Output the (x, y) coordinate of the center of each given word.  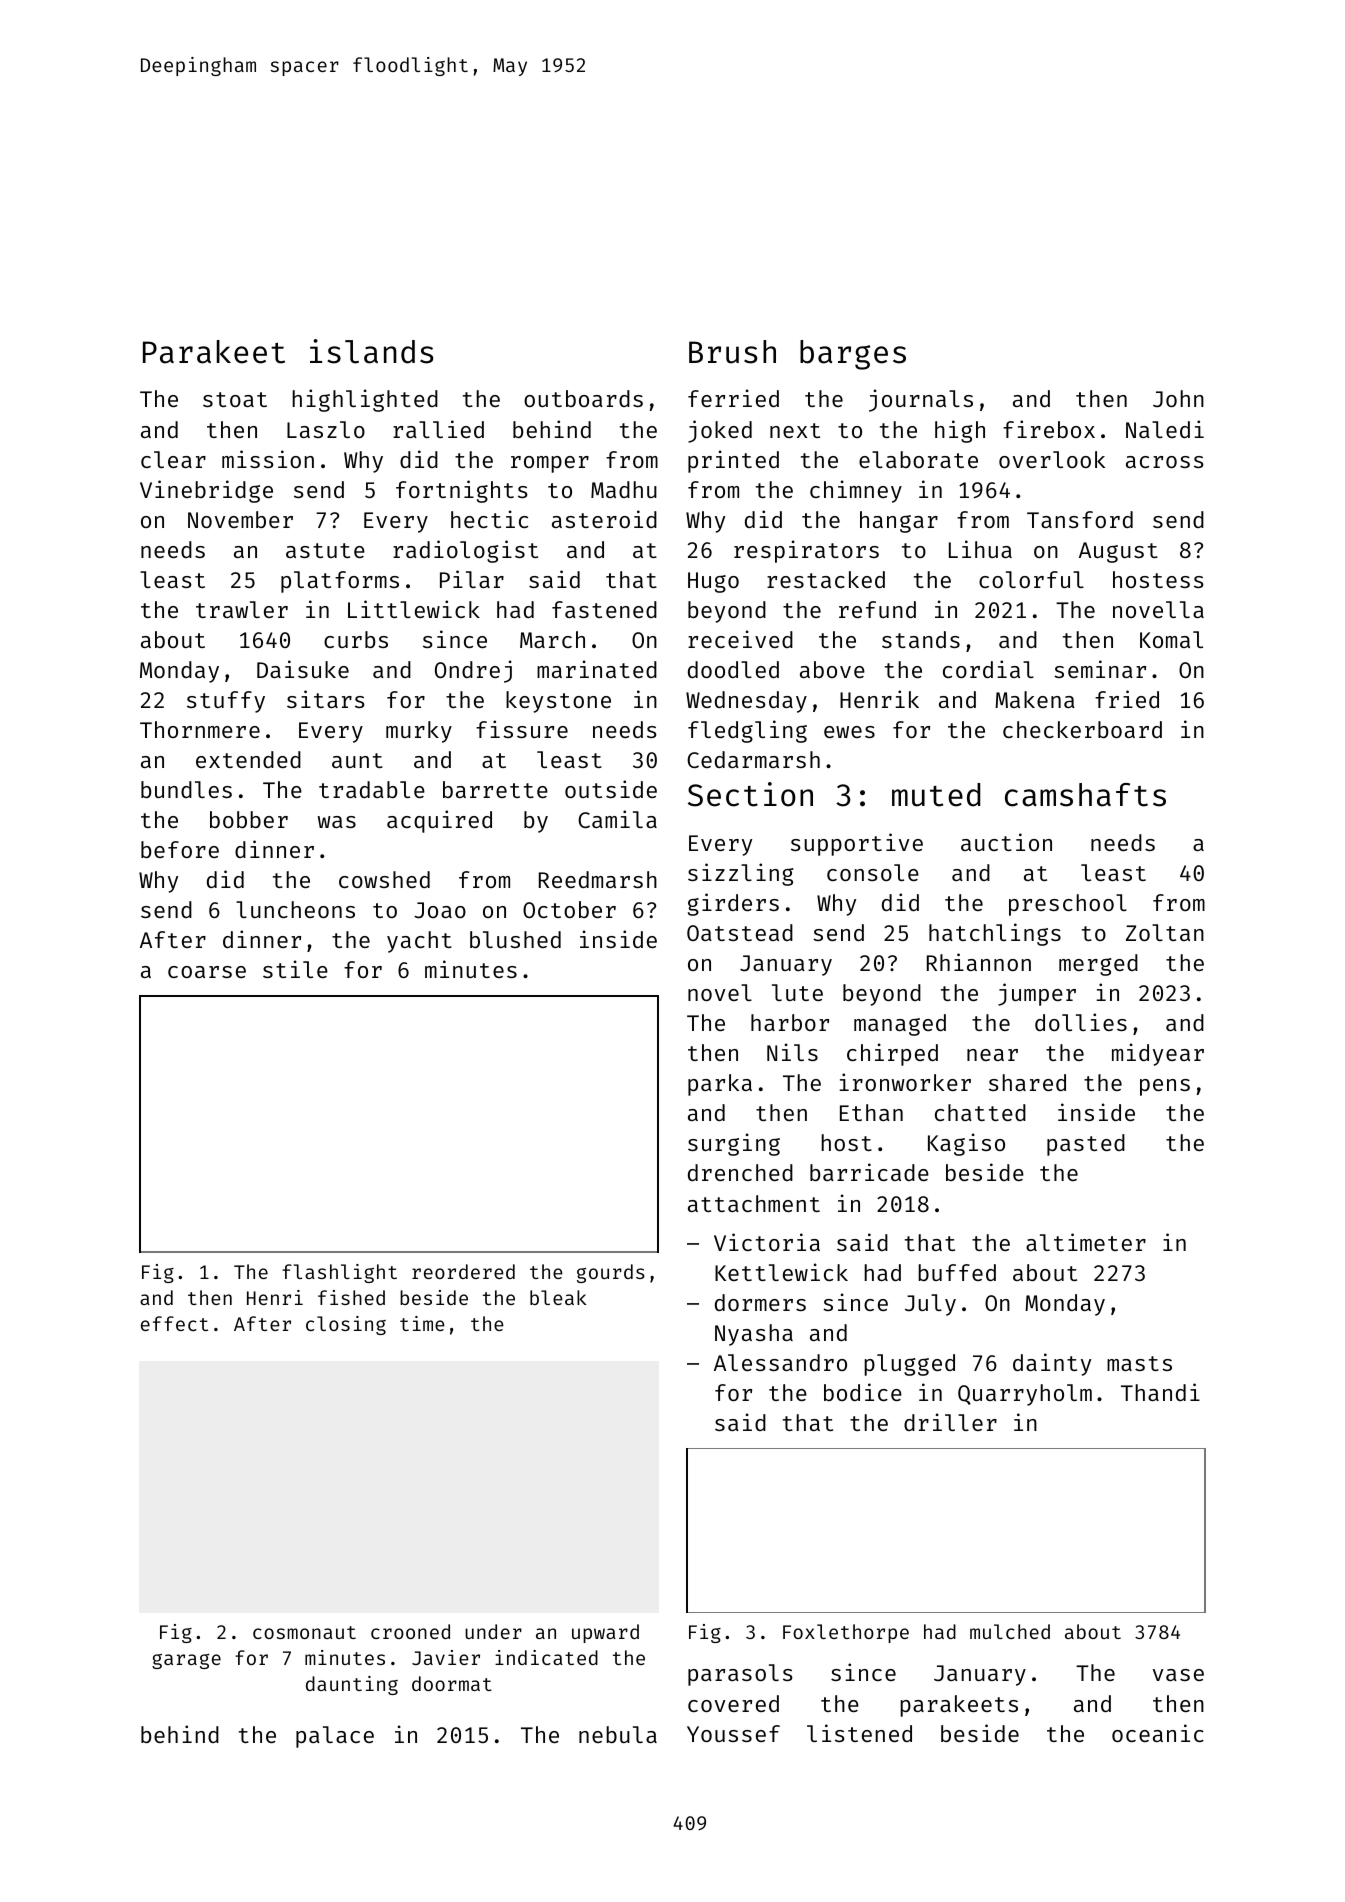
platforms (340, 582)
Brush (732, 352)
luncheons (295, 909)
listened (859, 1733)
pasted (1086, 1145)
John (1178, 399)
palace (335, 1737)
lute (797, 992)
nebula (618, 1734)
